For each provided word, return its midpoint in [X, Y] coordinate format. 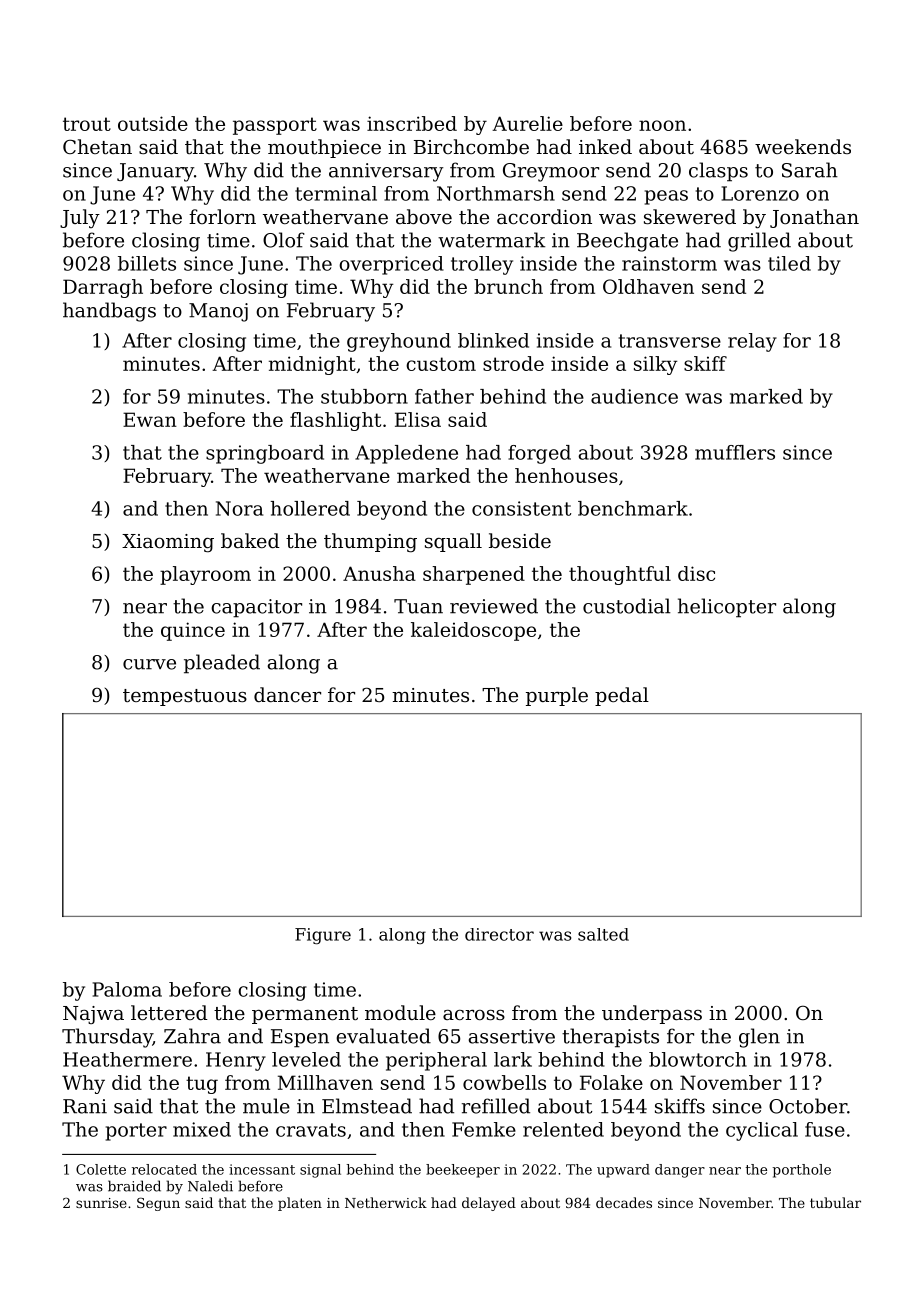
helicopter [727, 608]
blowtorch [698, 1059]
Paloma [127, 989]
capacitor [256, 608]
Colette [101, 1169]
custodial [627, 606]
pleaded [222, 664]
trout [87, 124]
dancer [287, 694]
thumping [370, 543]
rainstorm [669, 263]
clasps [718, 172]
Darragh [103, 288]
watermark [491, 240]
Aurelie [527, 123]
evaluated [383, 1036]
